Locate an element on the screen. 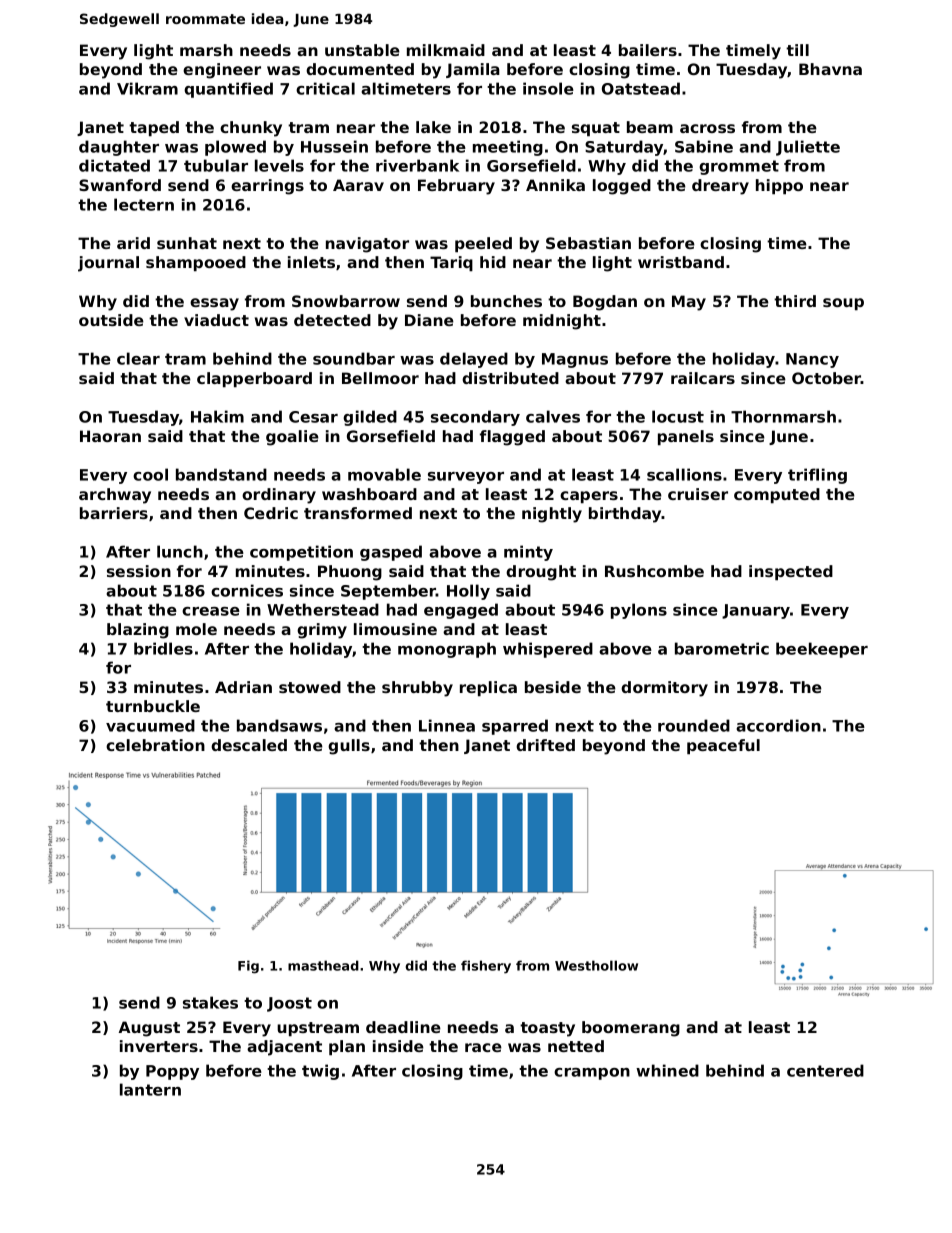 This screenshot has width=952, height=1233. plan is located at coordinates (347, 1047).
